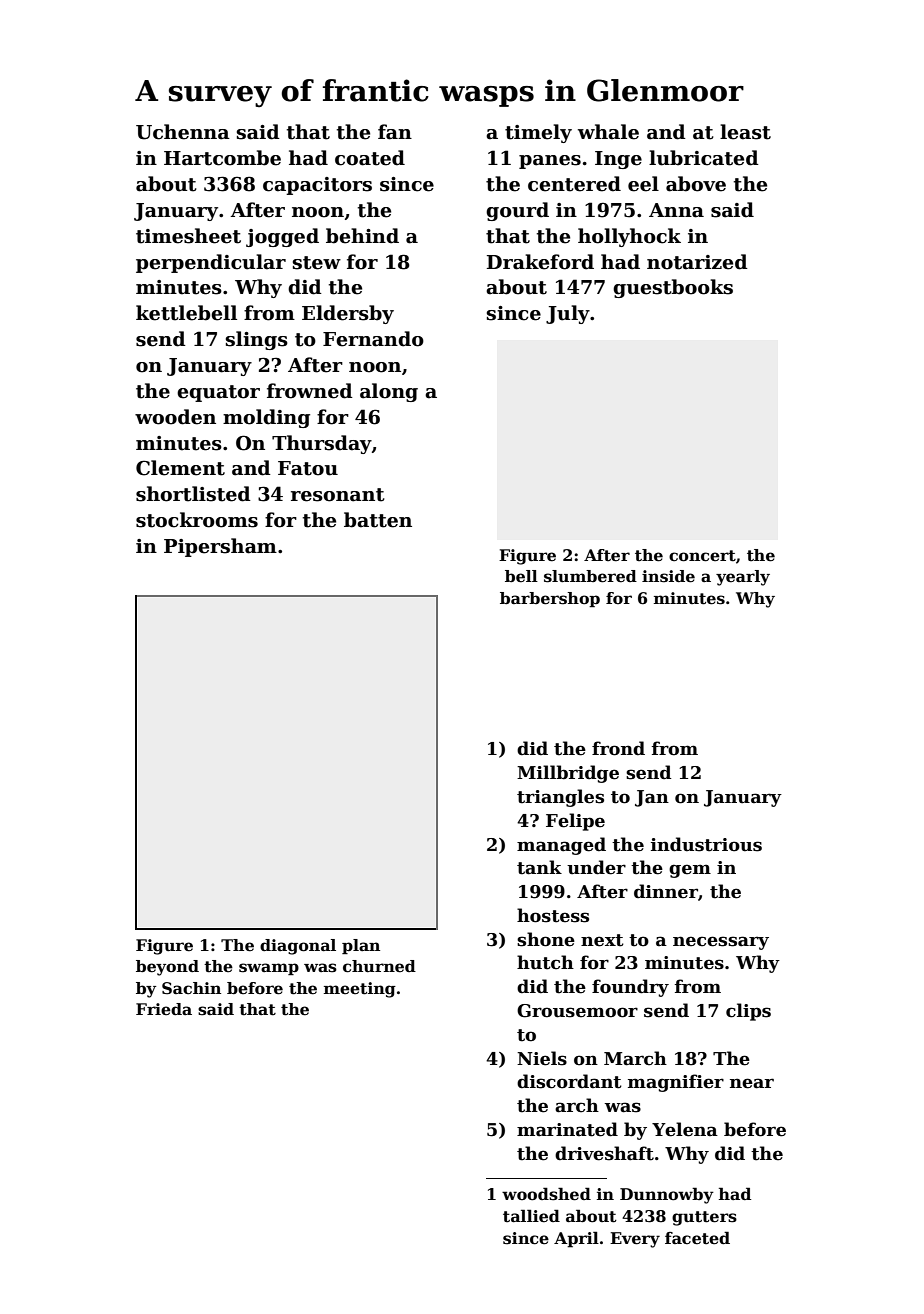 The width and height of the image is (924, 1314). I want to click on beyond, so click(167, 968).
